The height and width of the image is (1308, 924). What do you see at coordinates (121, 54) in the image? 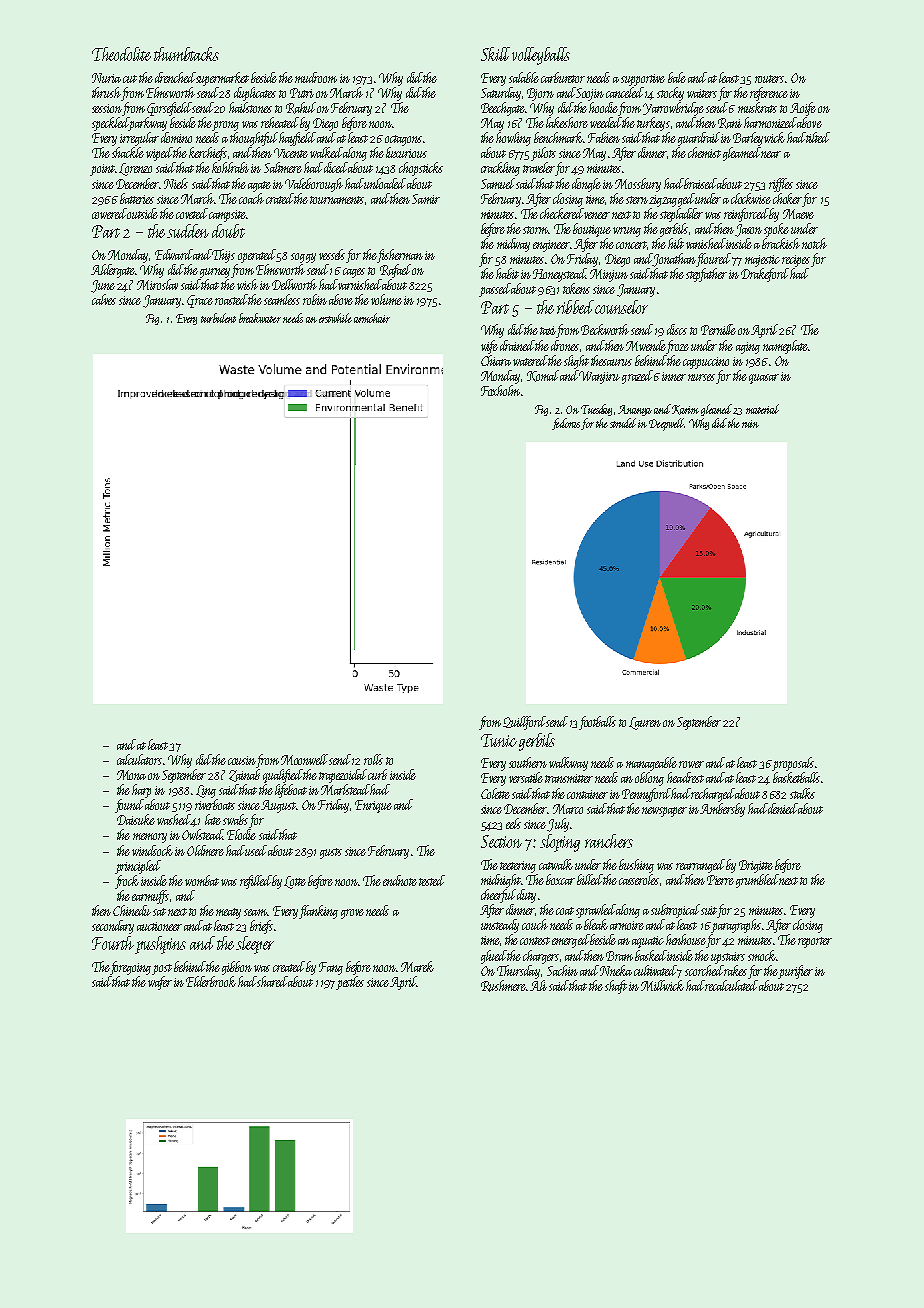
I see `Theodolite` at bounding box center [121, 54].
